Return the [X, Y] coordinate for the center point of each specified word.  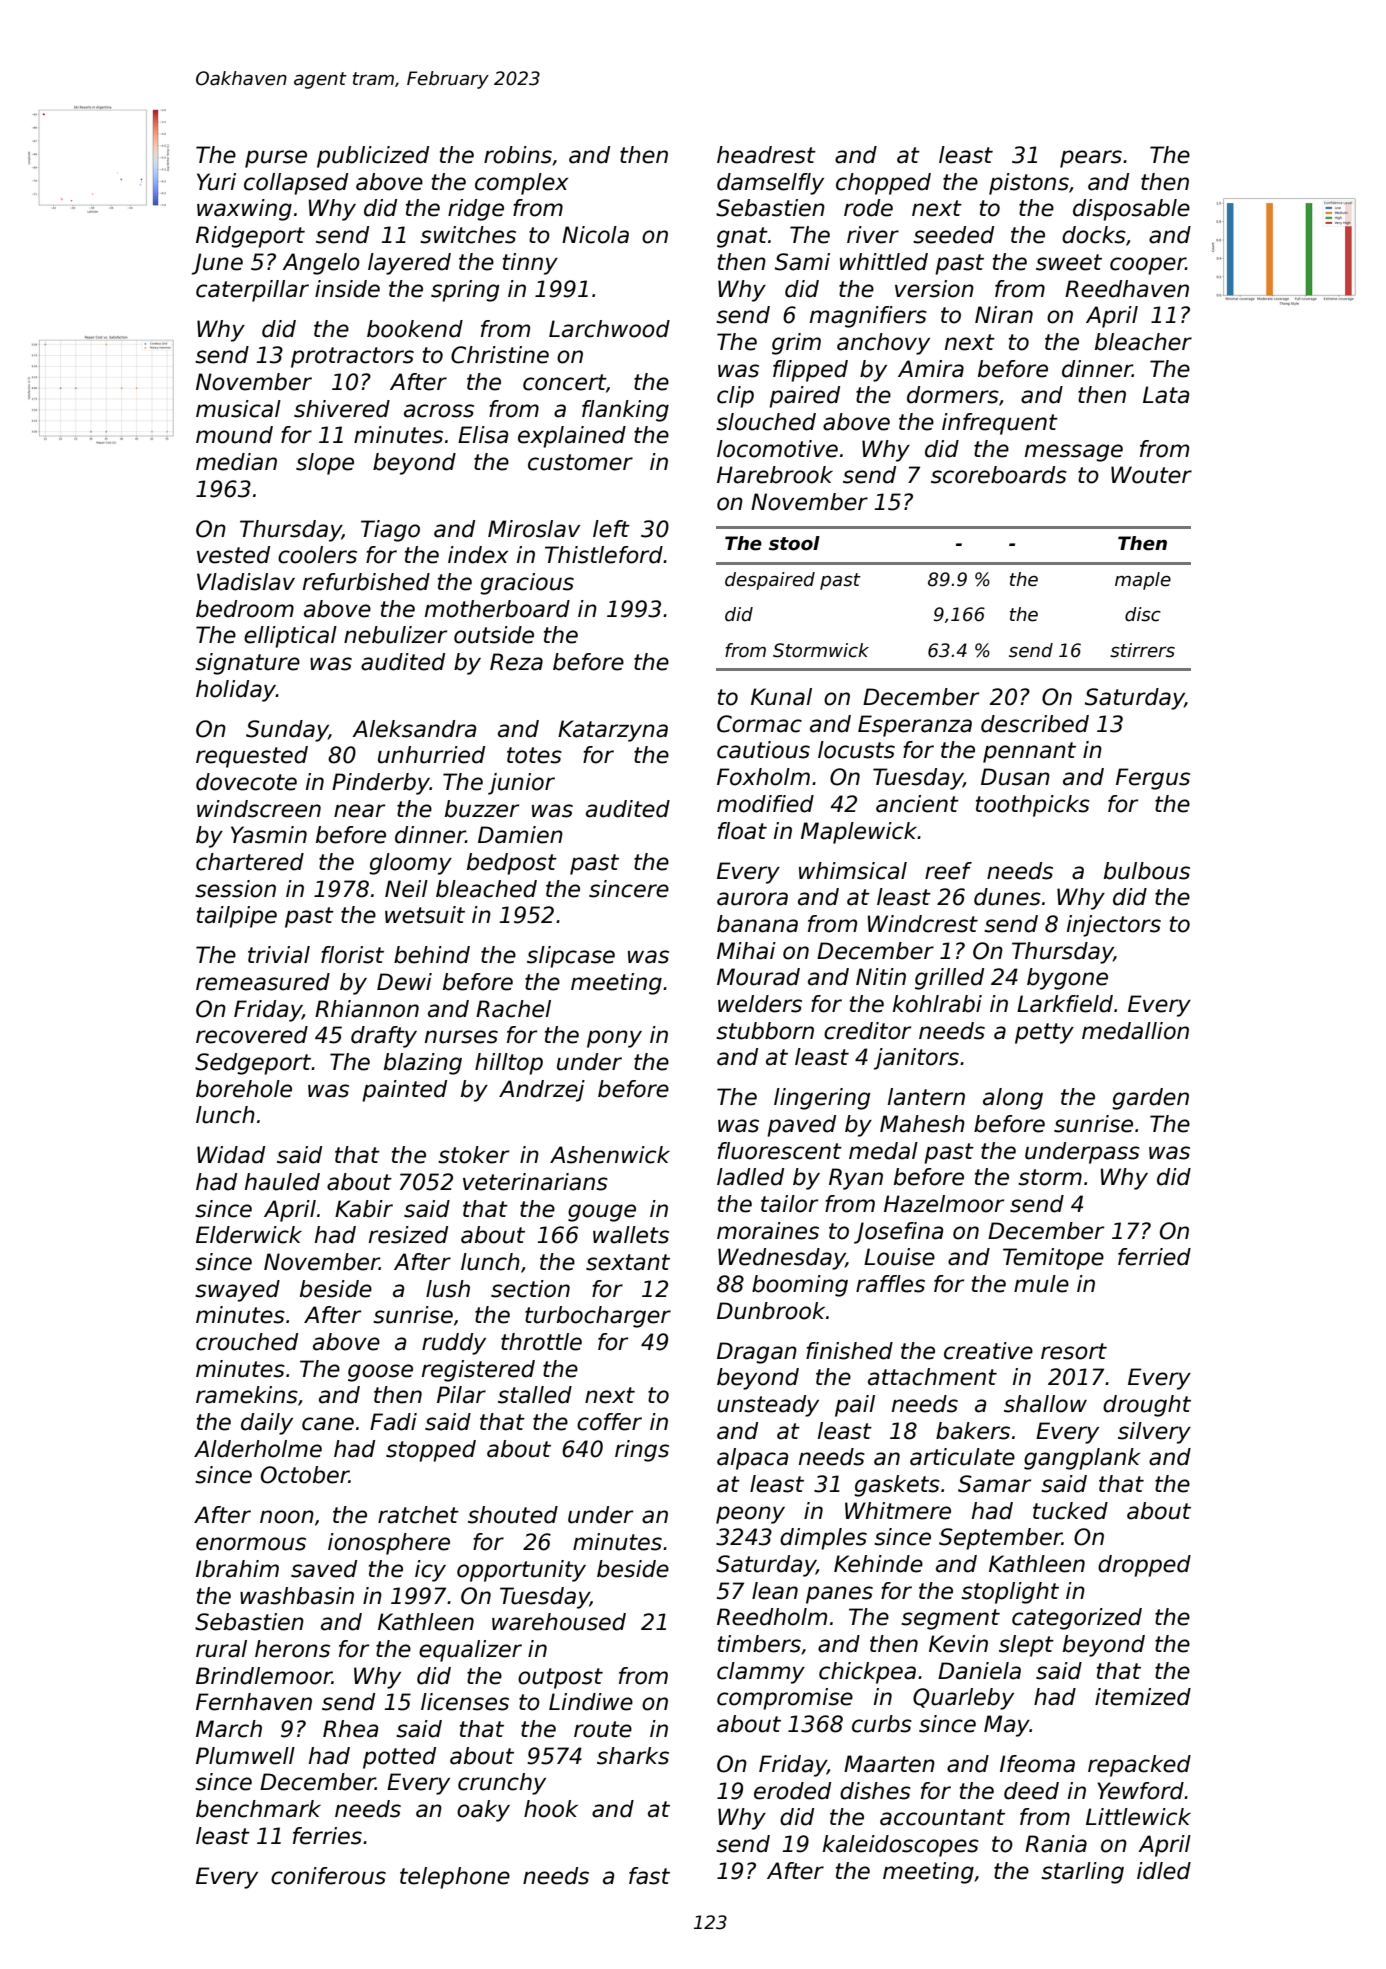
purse [276, 159]
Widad [231, 1155]
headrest [766, 155]
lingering [822, 1099]
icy [430, 1571]
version [934, 289]
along [1013, 1099]
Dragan [757, 1353]
